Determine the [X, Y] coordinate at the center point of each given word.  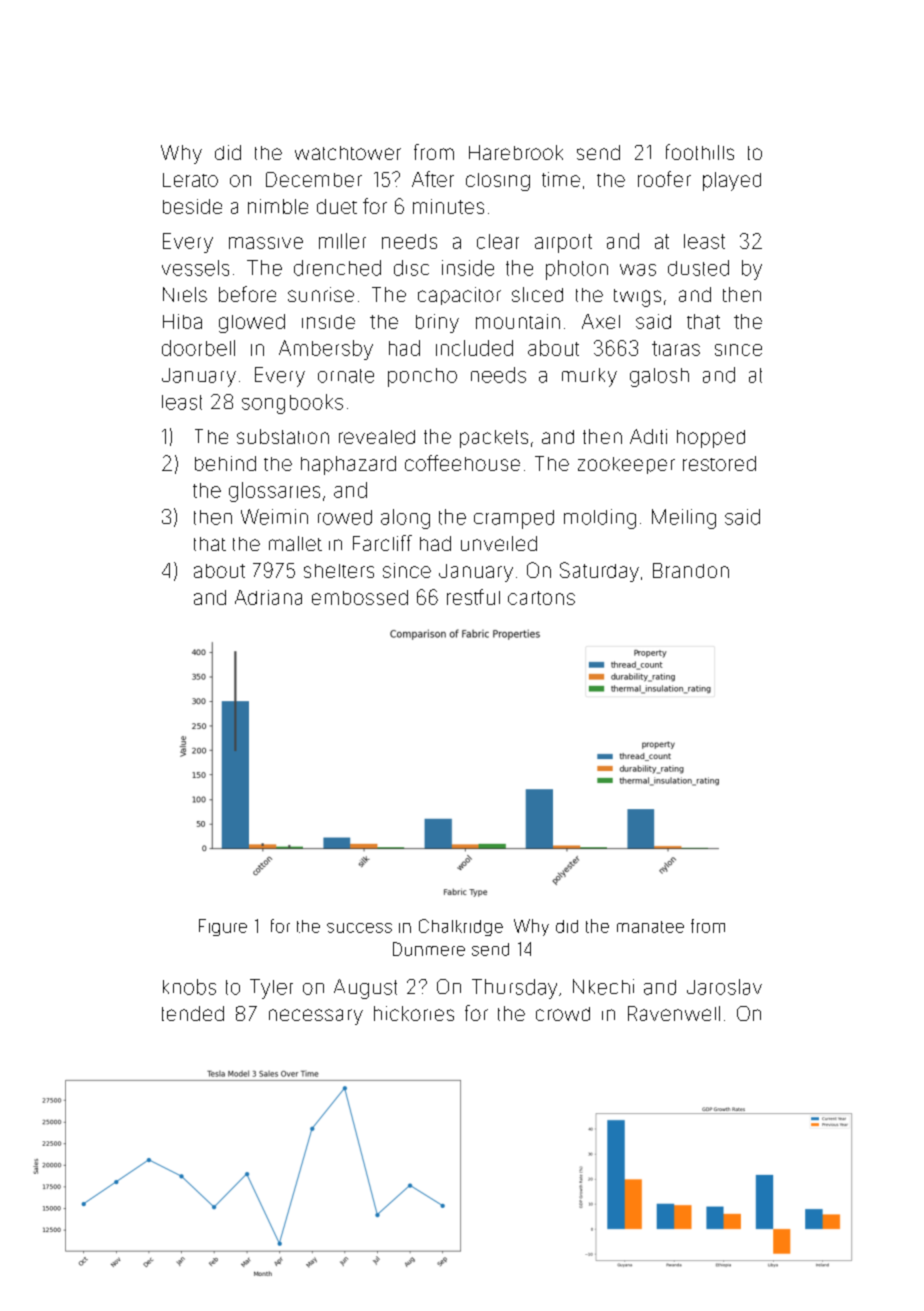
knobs [189, 987]
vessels [195, 268]
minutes [448, 206]
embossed [360, 597]
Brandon [691, 570]
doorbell [198, 348]
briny [437, 323]
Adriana [268, 597]
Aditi [648, 436]
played [732, 181]
